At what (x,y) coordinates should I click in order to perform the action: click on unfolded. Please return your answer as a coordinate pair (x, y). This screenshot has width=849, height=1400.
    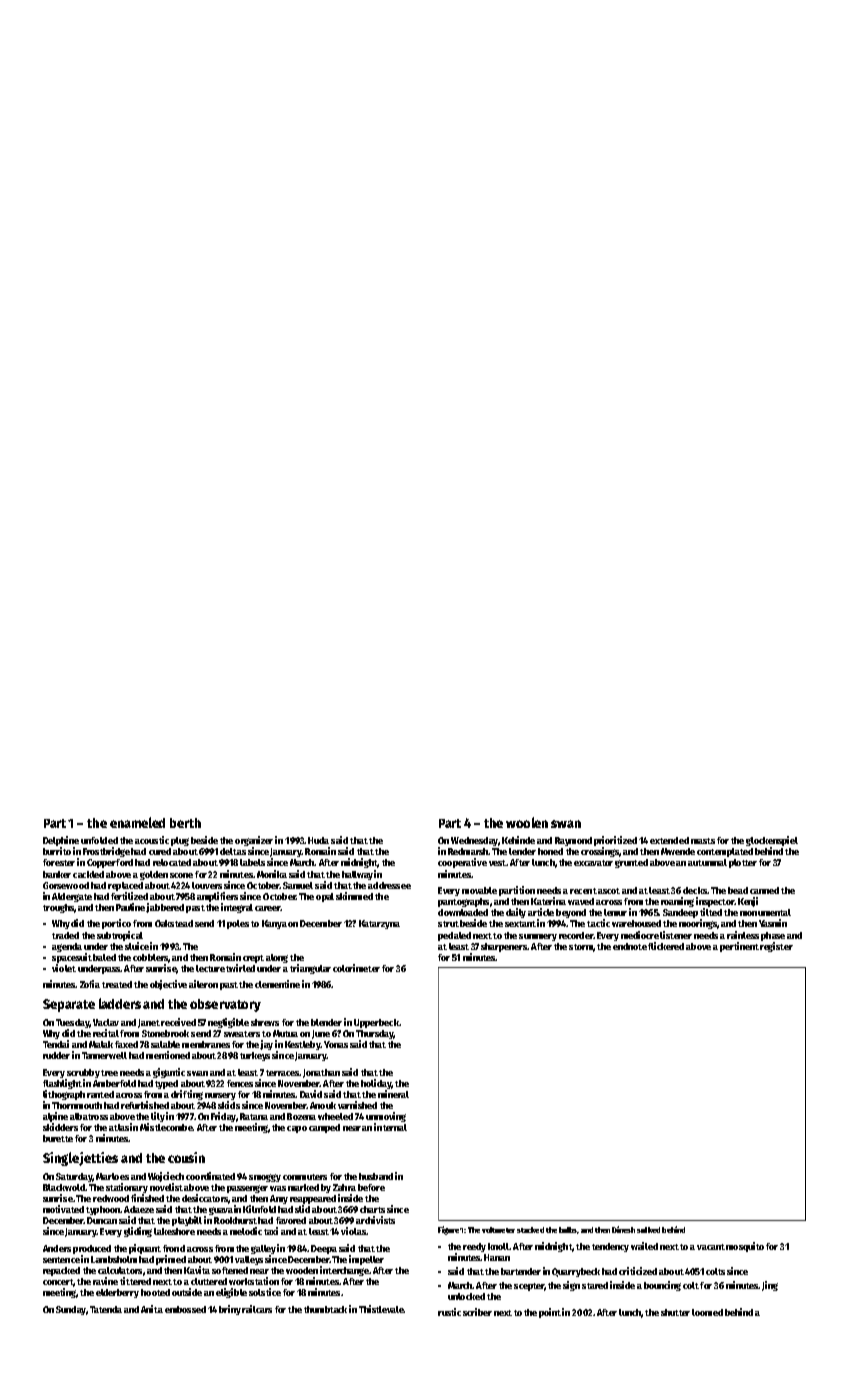
    Looking at the image, I should click on (99, 840).
